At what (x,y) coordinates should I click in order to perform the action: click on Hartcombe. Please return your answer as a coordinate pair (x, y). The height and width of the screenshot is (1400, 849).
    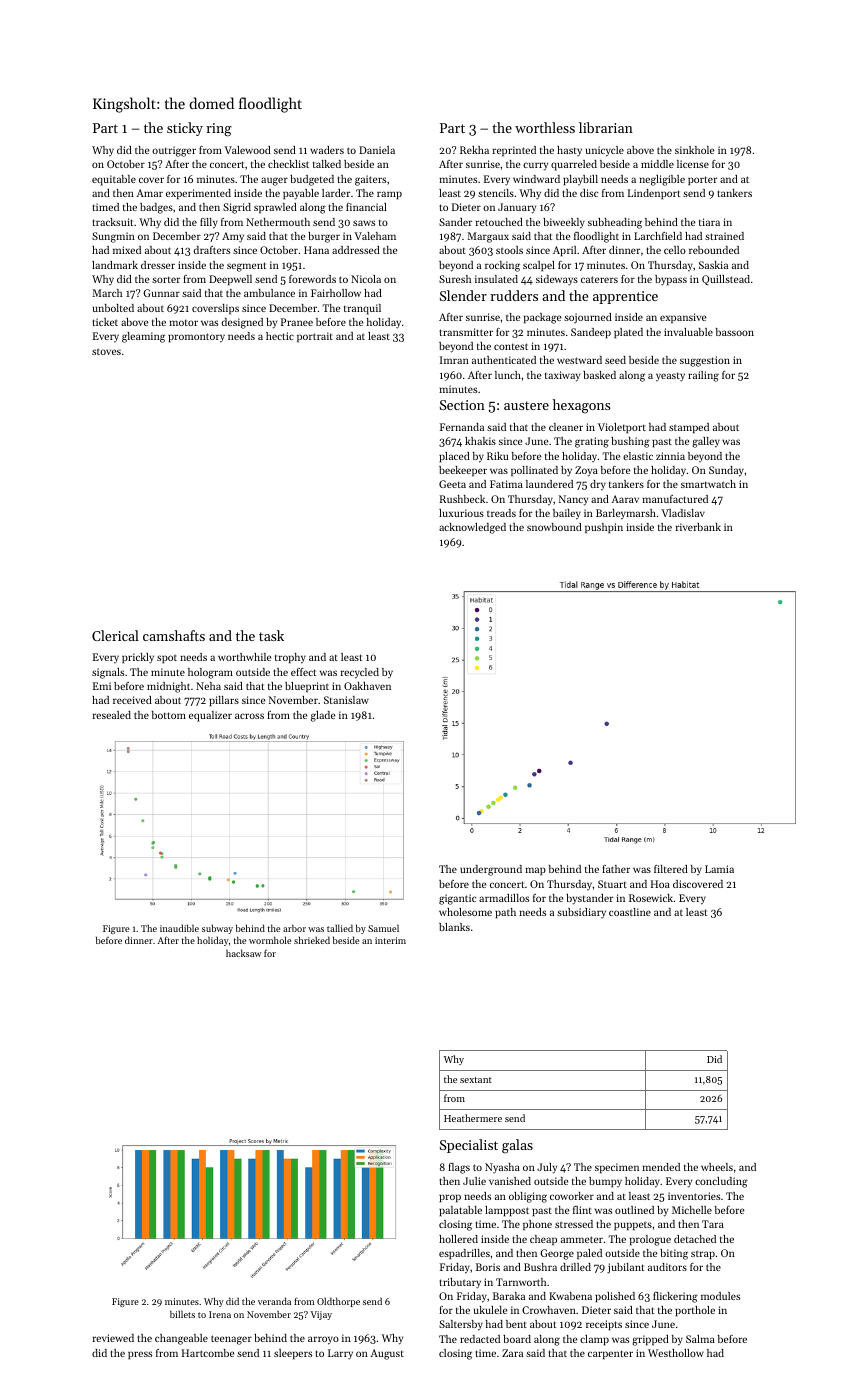
    Looking at the image, I should click on (208, 1353).
